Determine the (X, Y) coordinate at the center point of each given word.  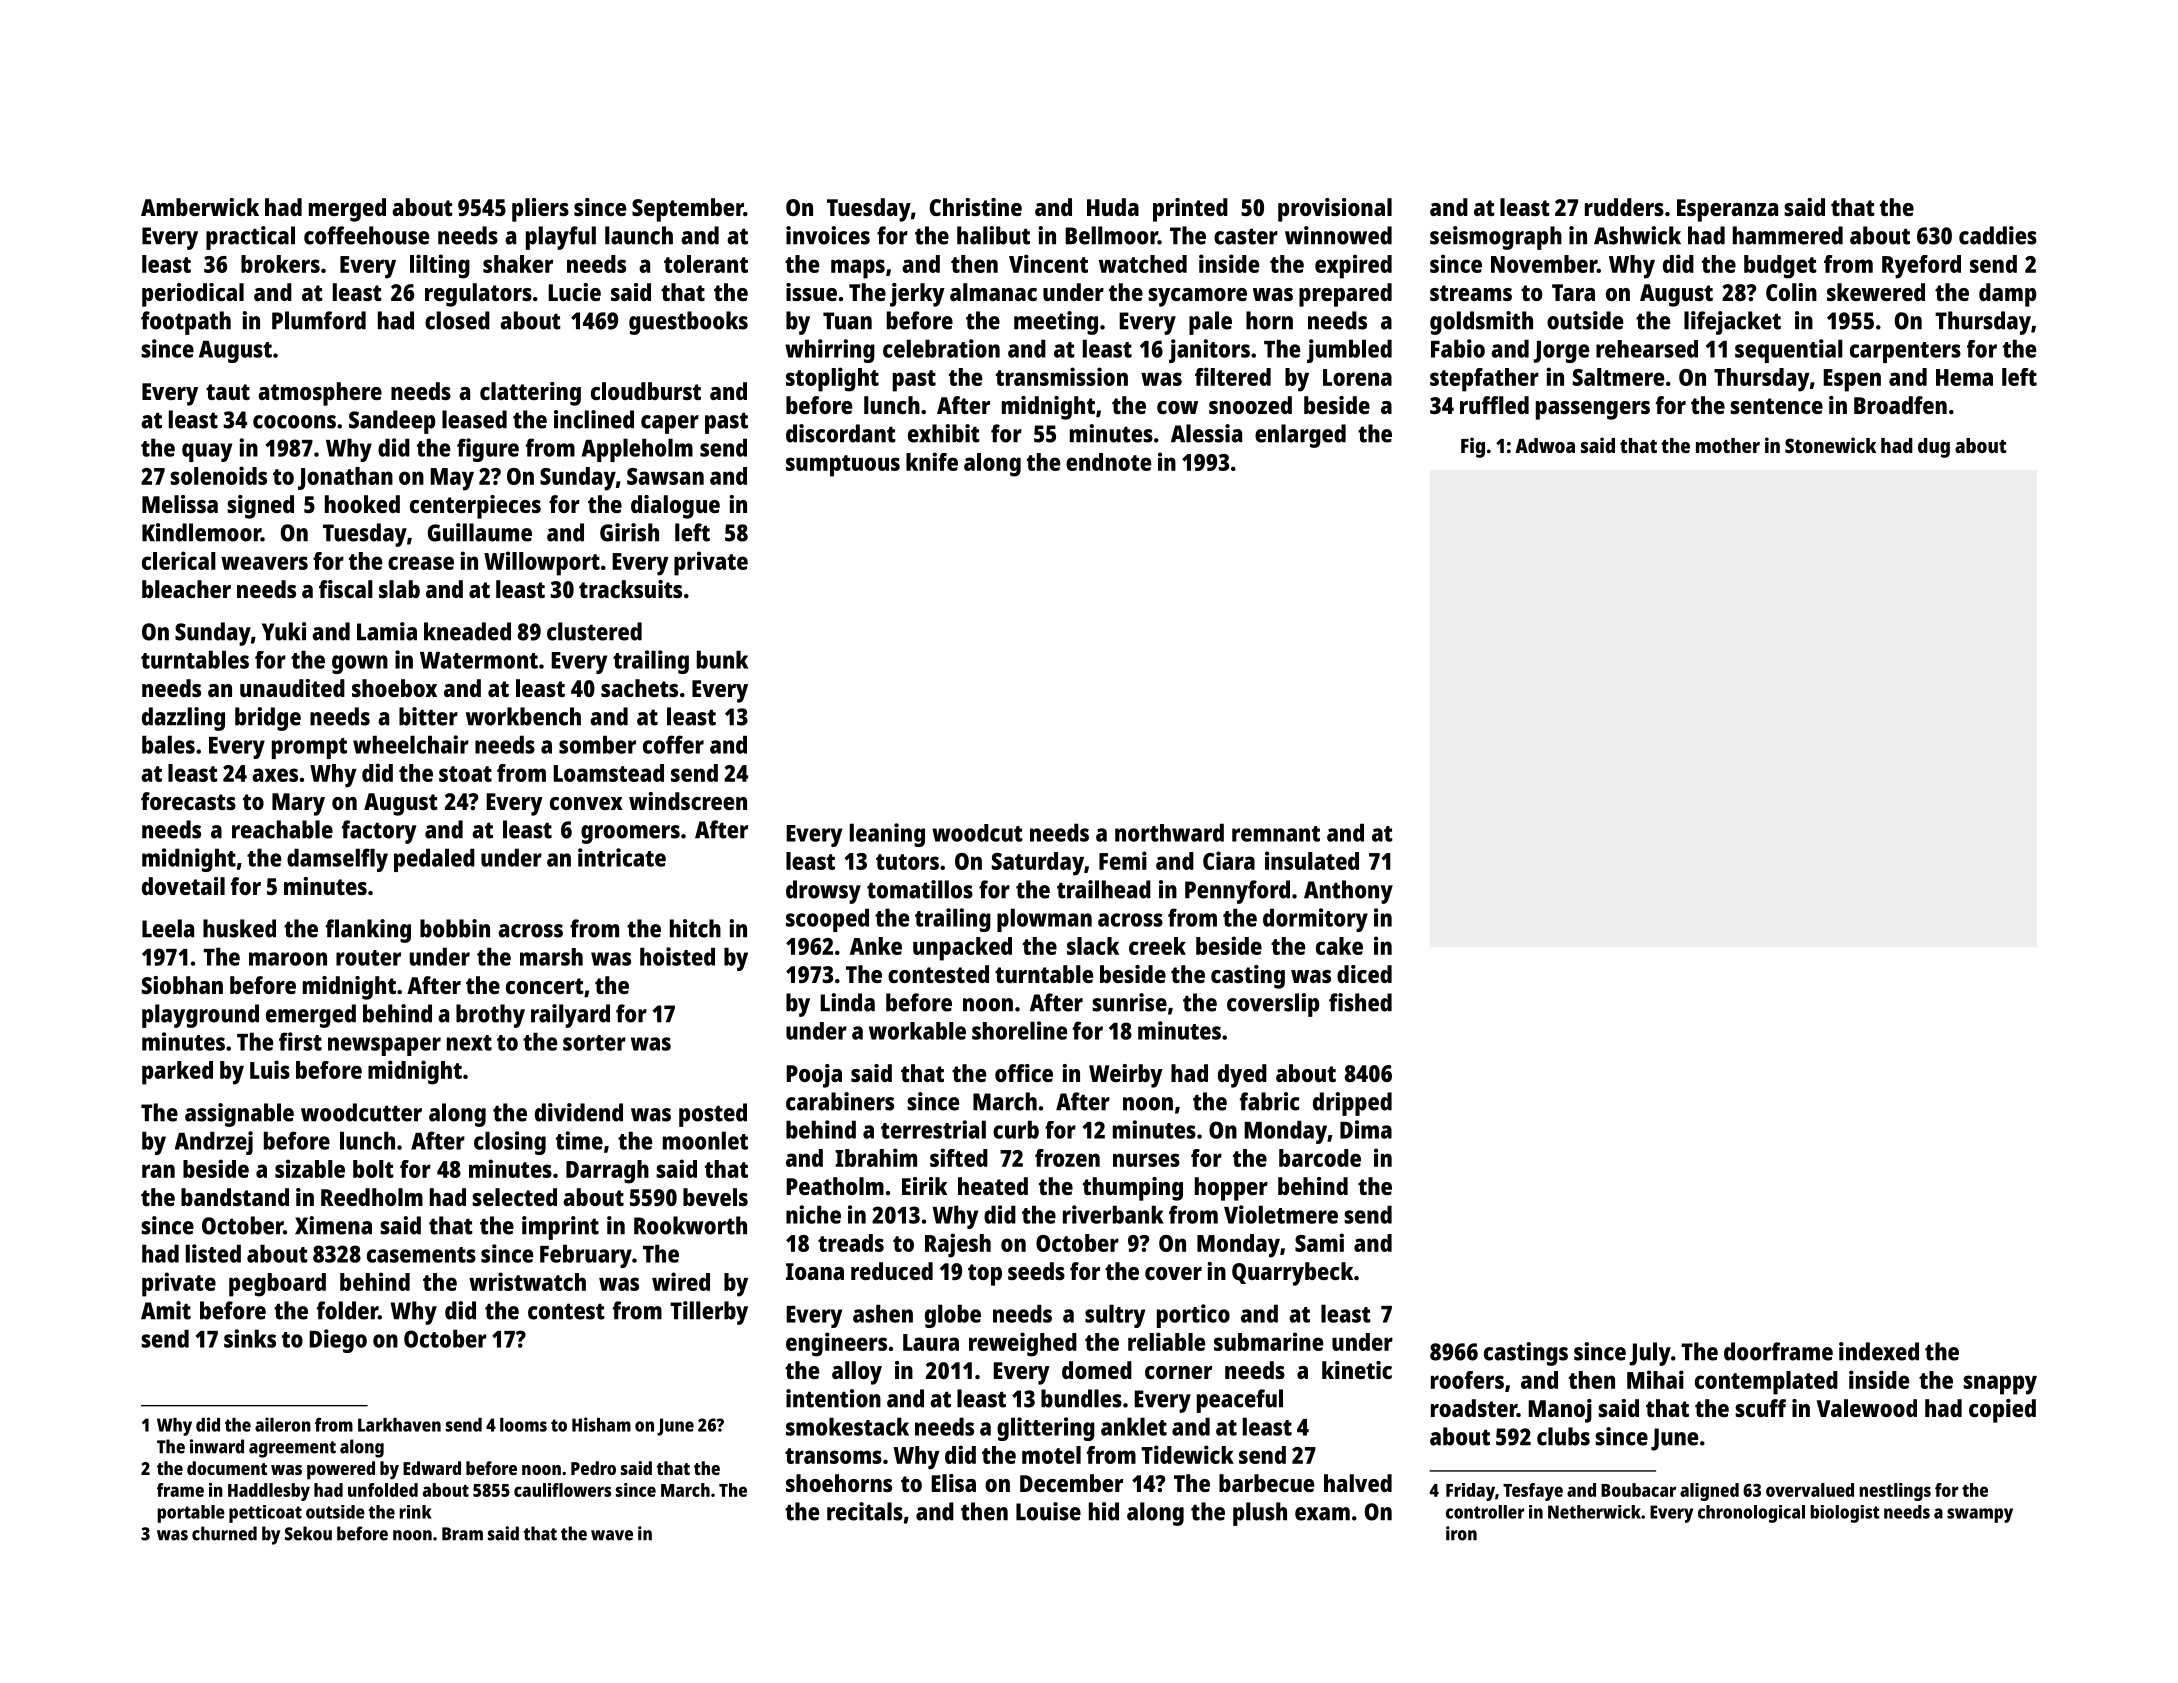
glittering (1046, 1429)
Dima (1366, 1129)
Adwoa (1545, 445)
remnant (1276, 834)
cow (1177, 407)
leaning (887, 835)
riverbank (1113, 1214)
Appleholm (637, 450)
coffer (673, 744)
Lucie (574, 292)
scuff (1760, 1408)
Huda (1113, 207)
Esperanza (1727, 210)
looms (523, 1425)
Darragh (607, 1172)
